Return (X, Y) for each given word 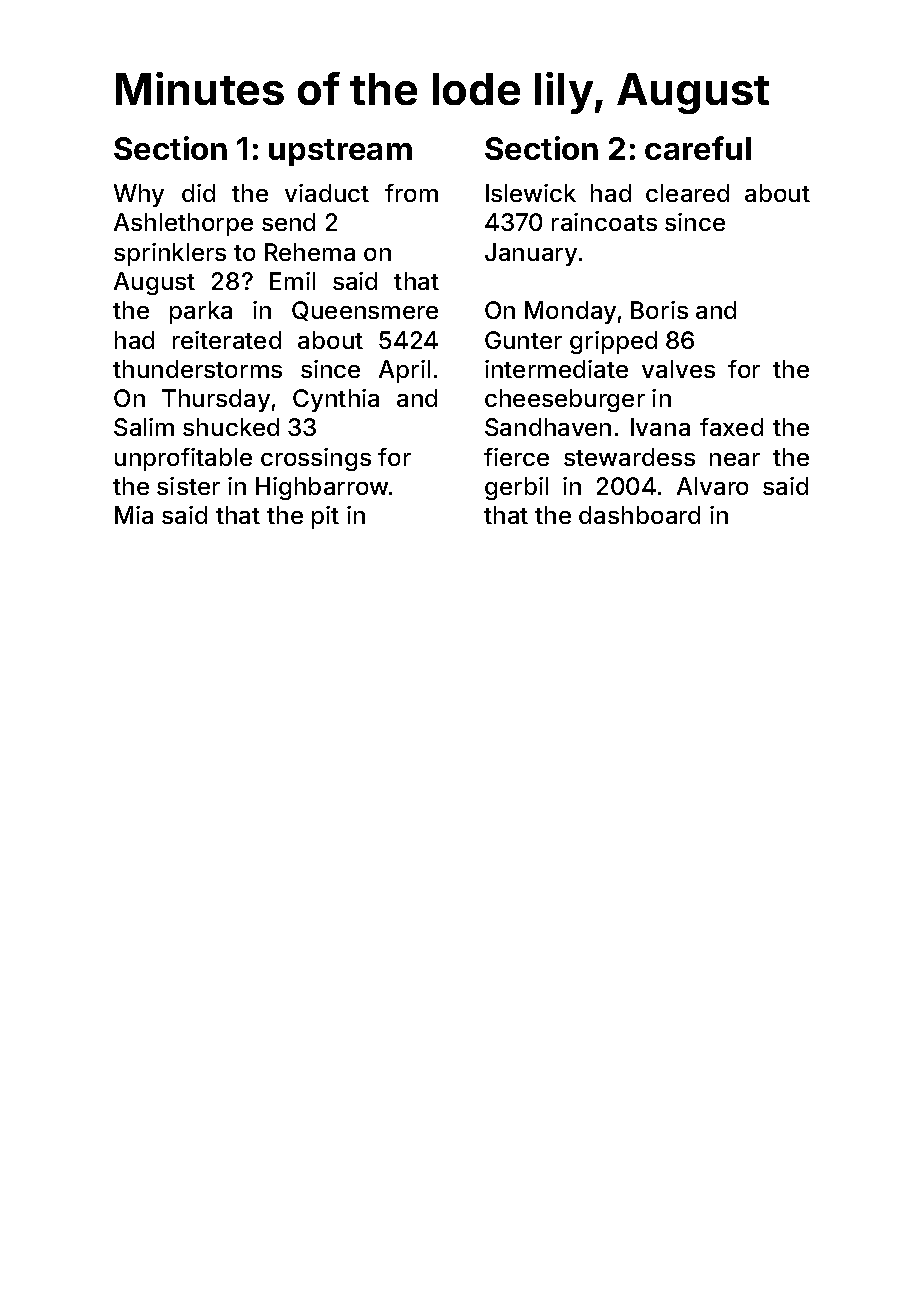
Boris (659, 310)
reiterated (227, 340)
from (411, 193)
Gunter (523, 340)
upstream (340, 152)
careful (698, 148)
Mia (134, 515)
